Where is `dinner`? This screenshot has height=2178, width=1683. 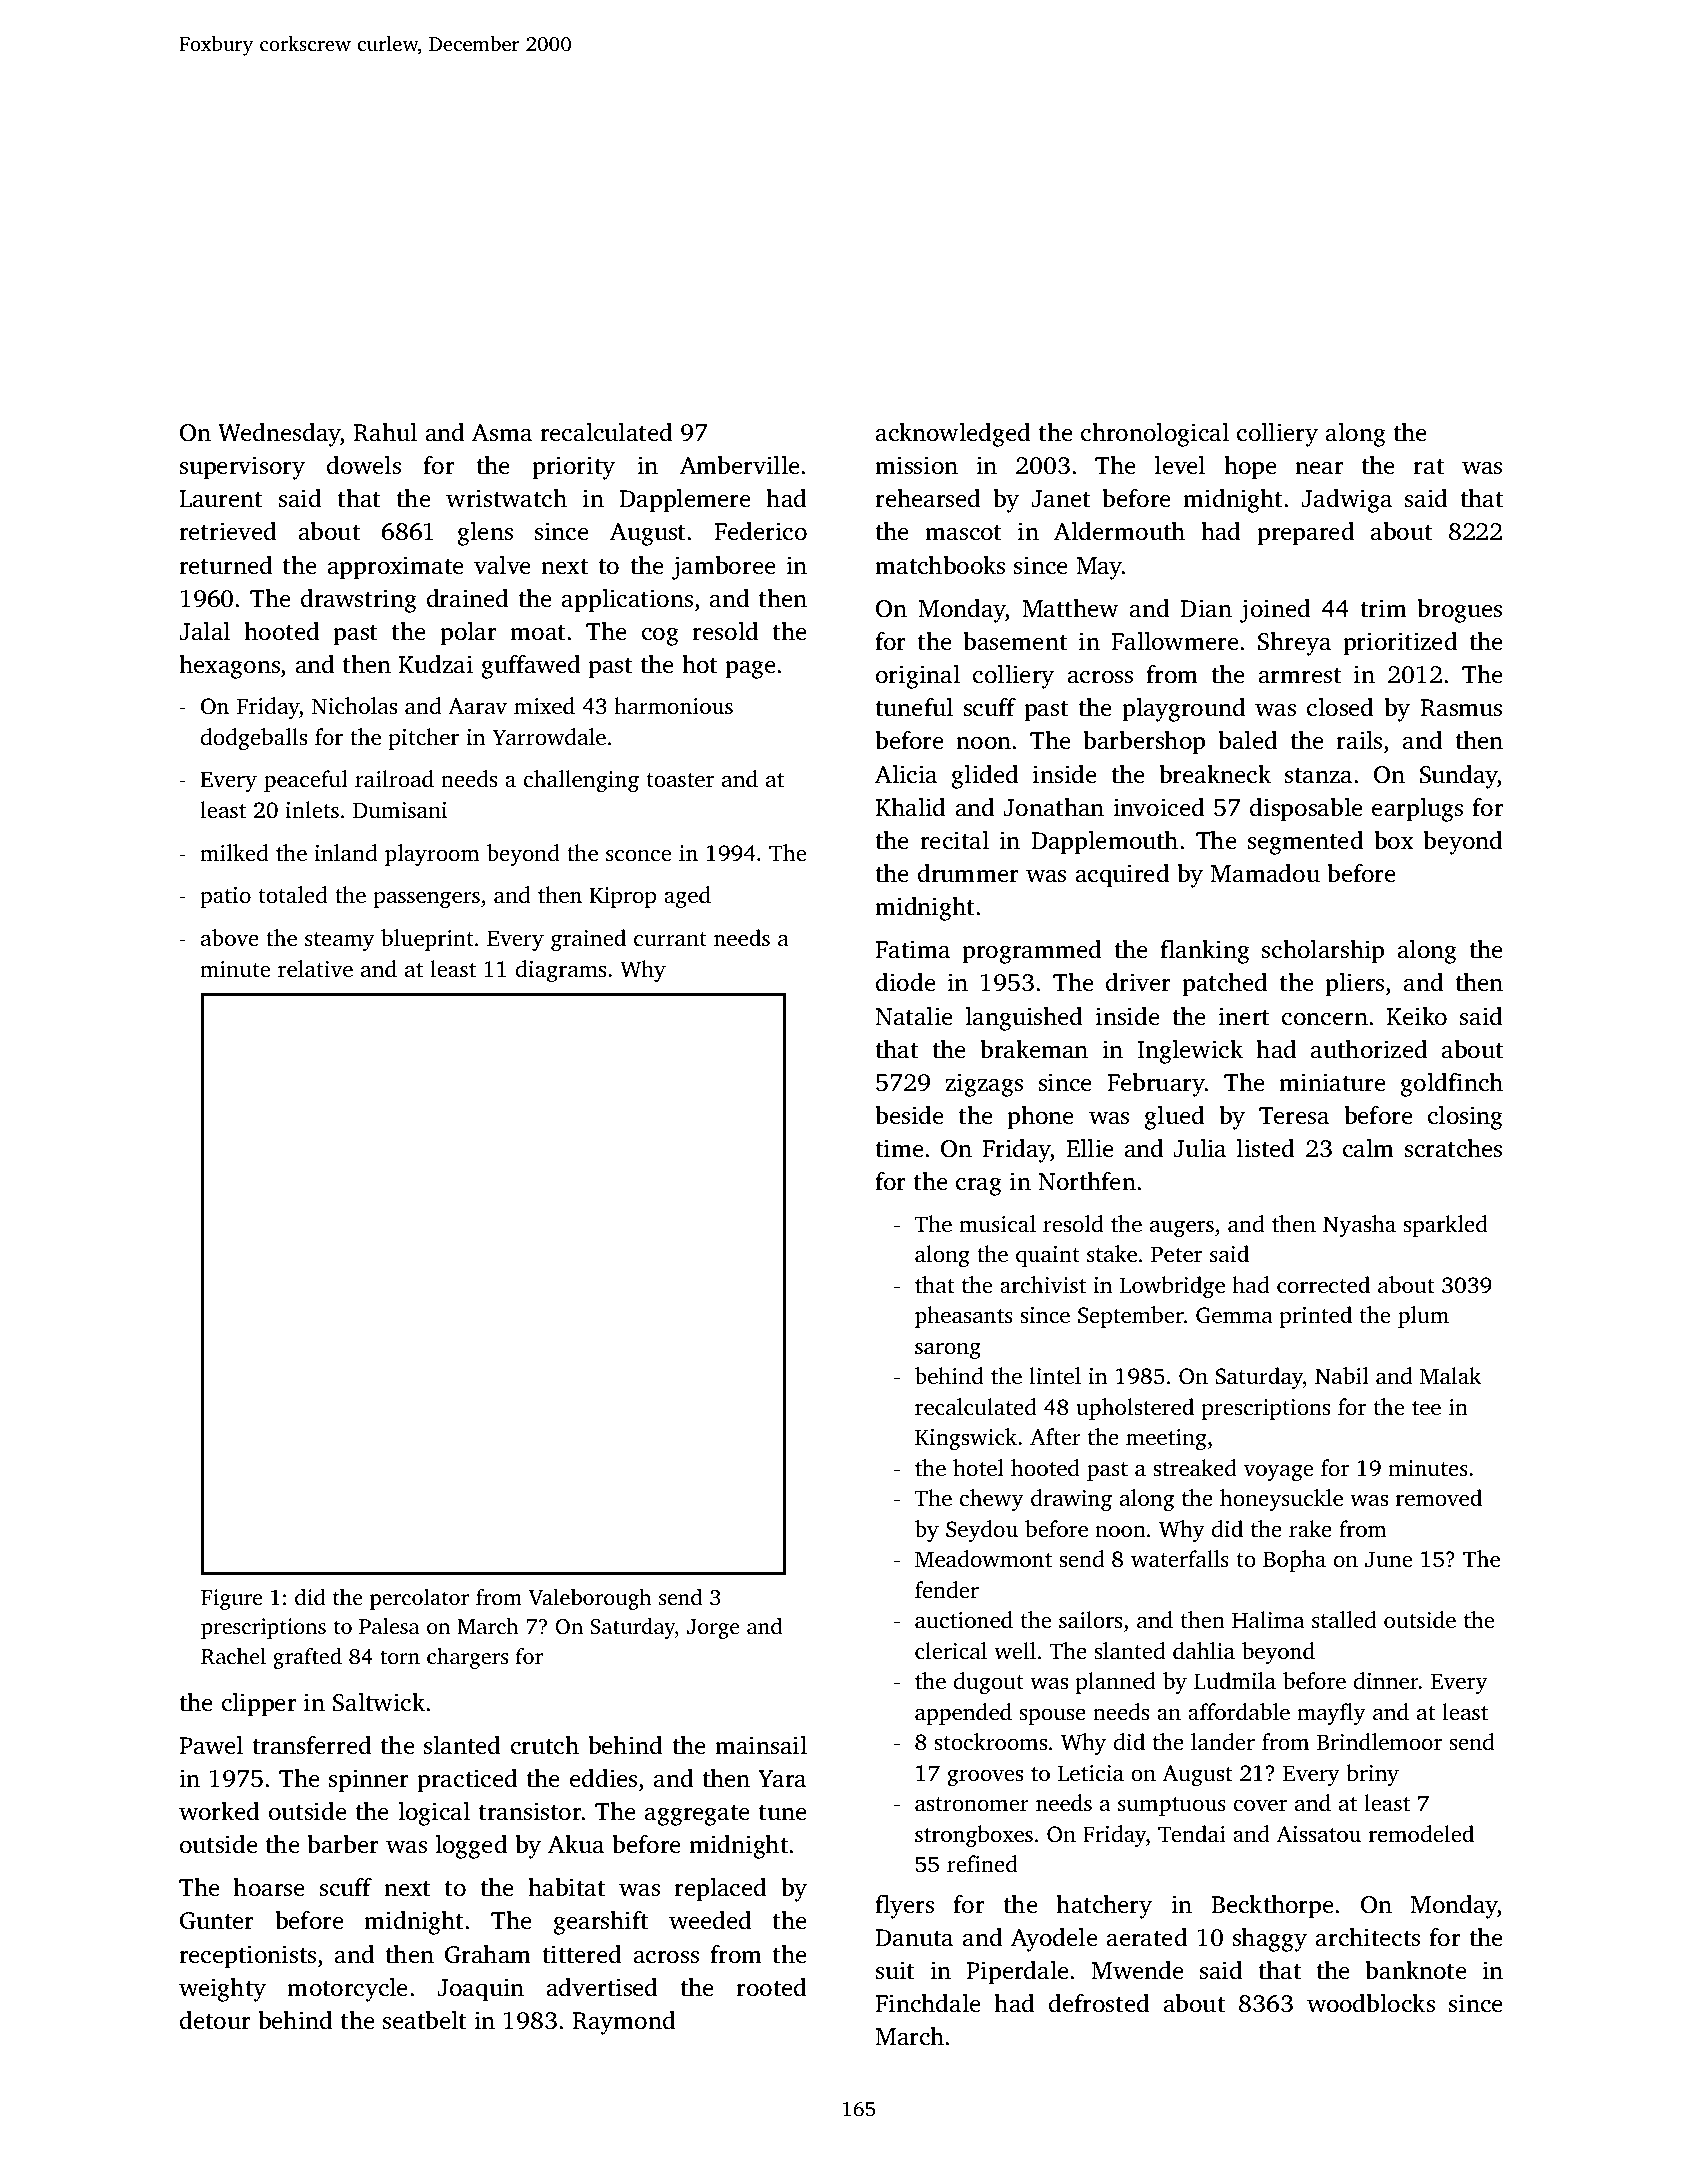 dinner is located at coordinates (1386, 1681).
